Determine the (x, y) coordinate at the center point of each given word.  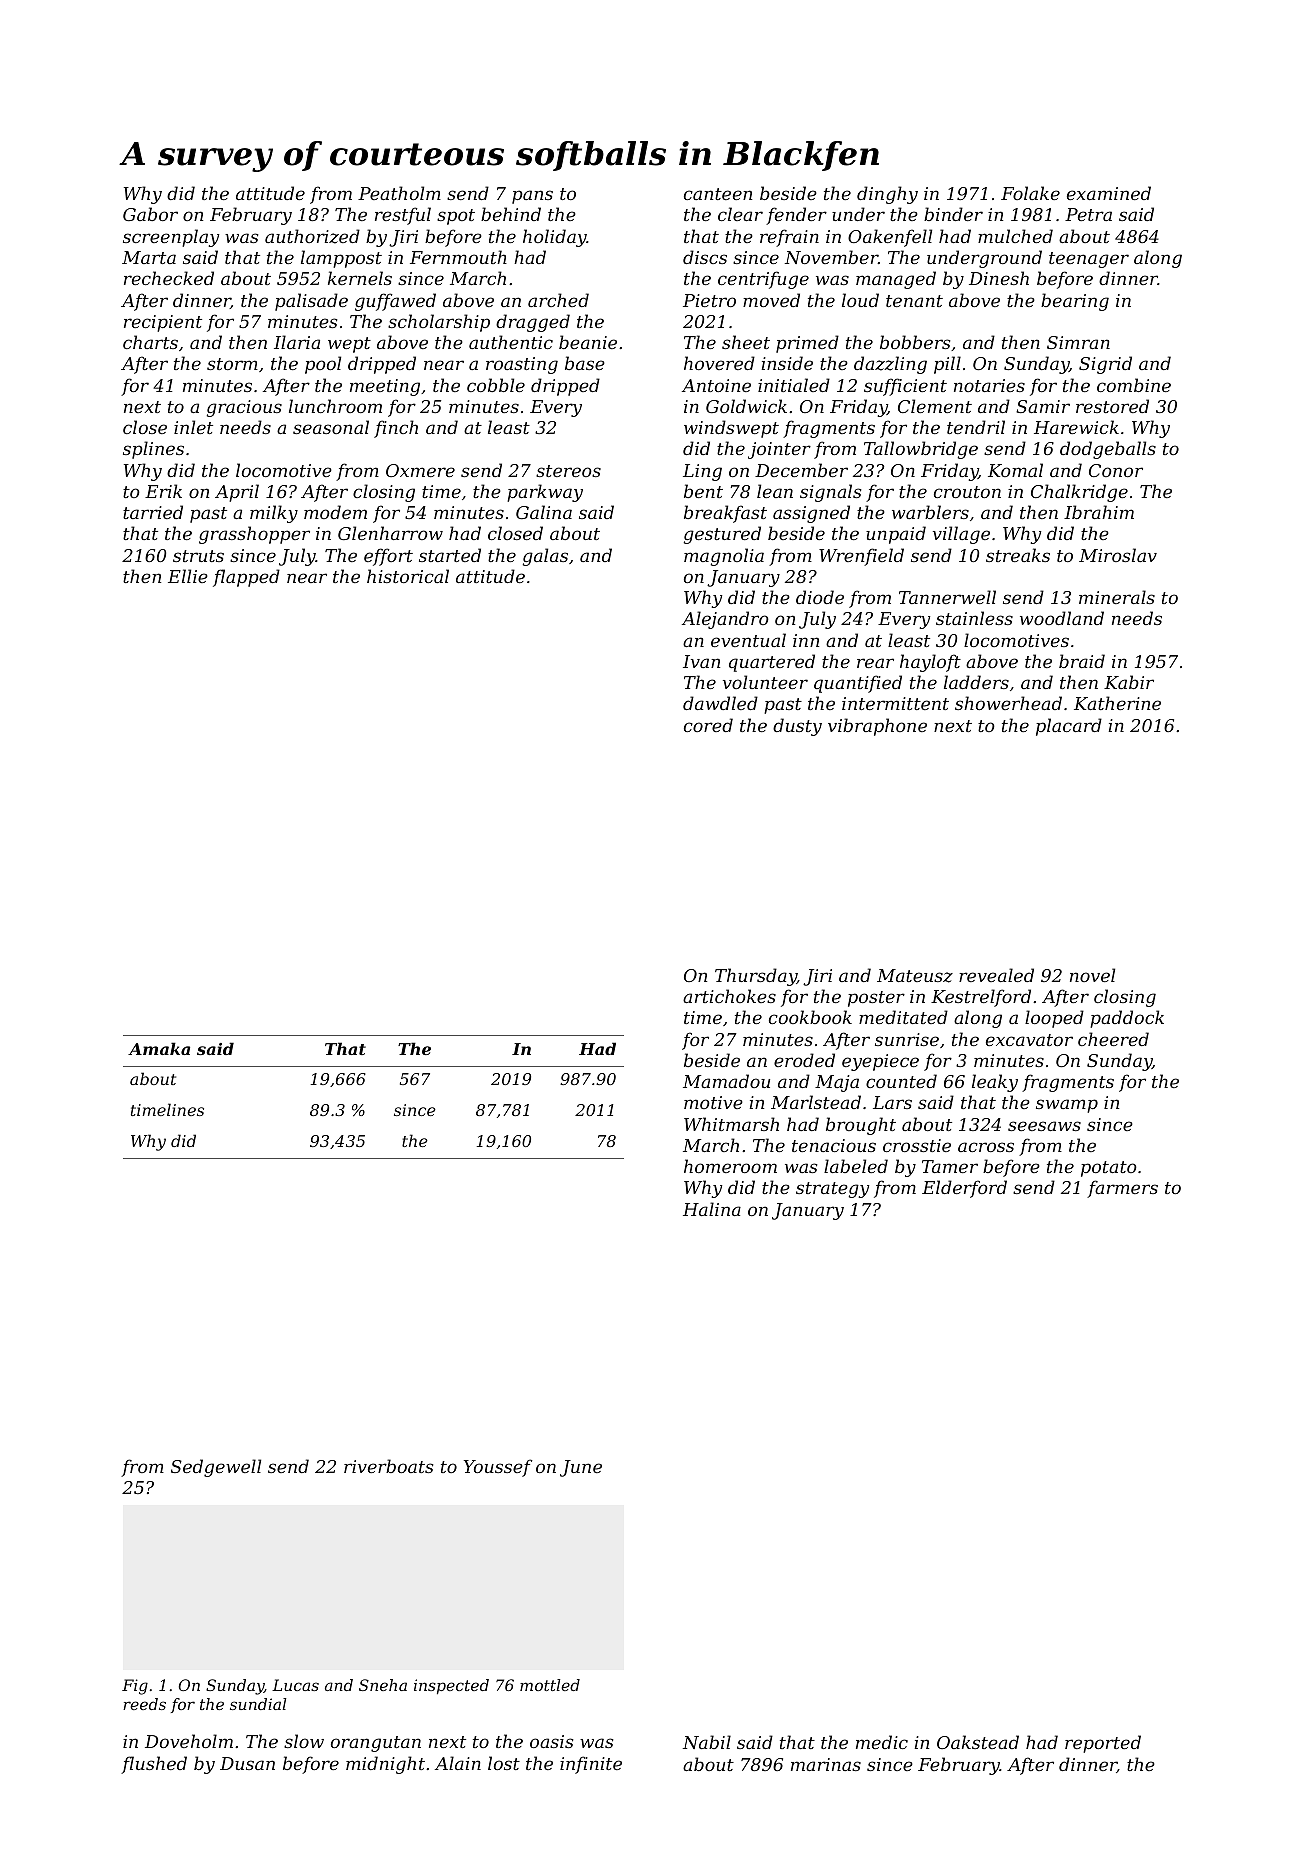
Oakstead (978, 1742)
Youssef (498, 1468)
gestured (722, 535)
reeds (144, 1704)
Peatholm (399, 193)
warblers (930, 512)
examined (1109, 193)
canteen (718, 194)
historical (408, 576)
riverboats (389, 1466)
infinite (591, 1765)
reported (1103, 1744)
